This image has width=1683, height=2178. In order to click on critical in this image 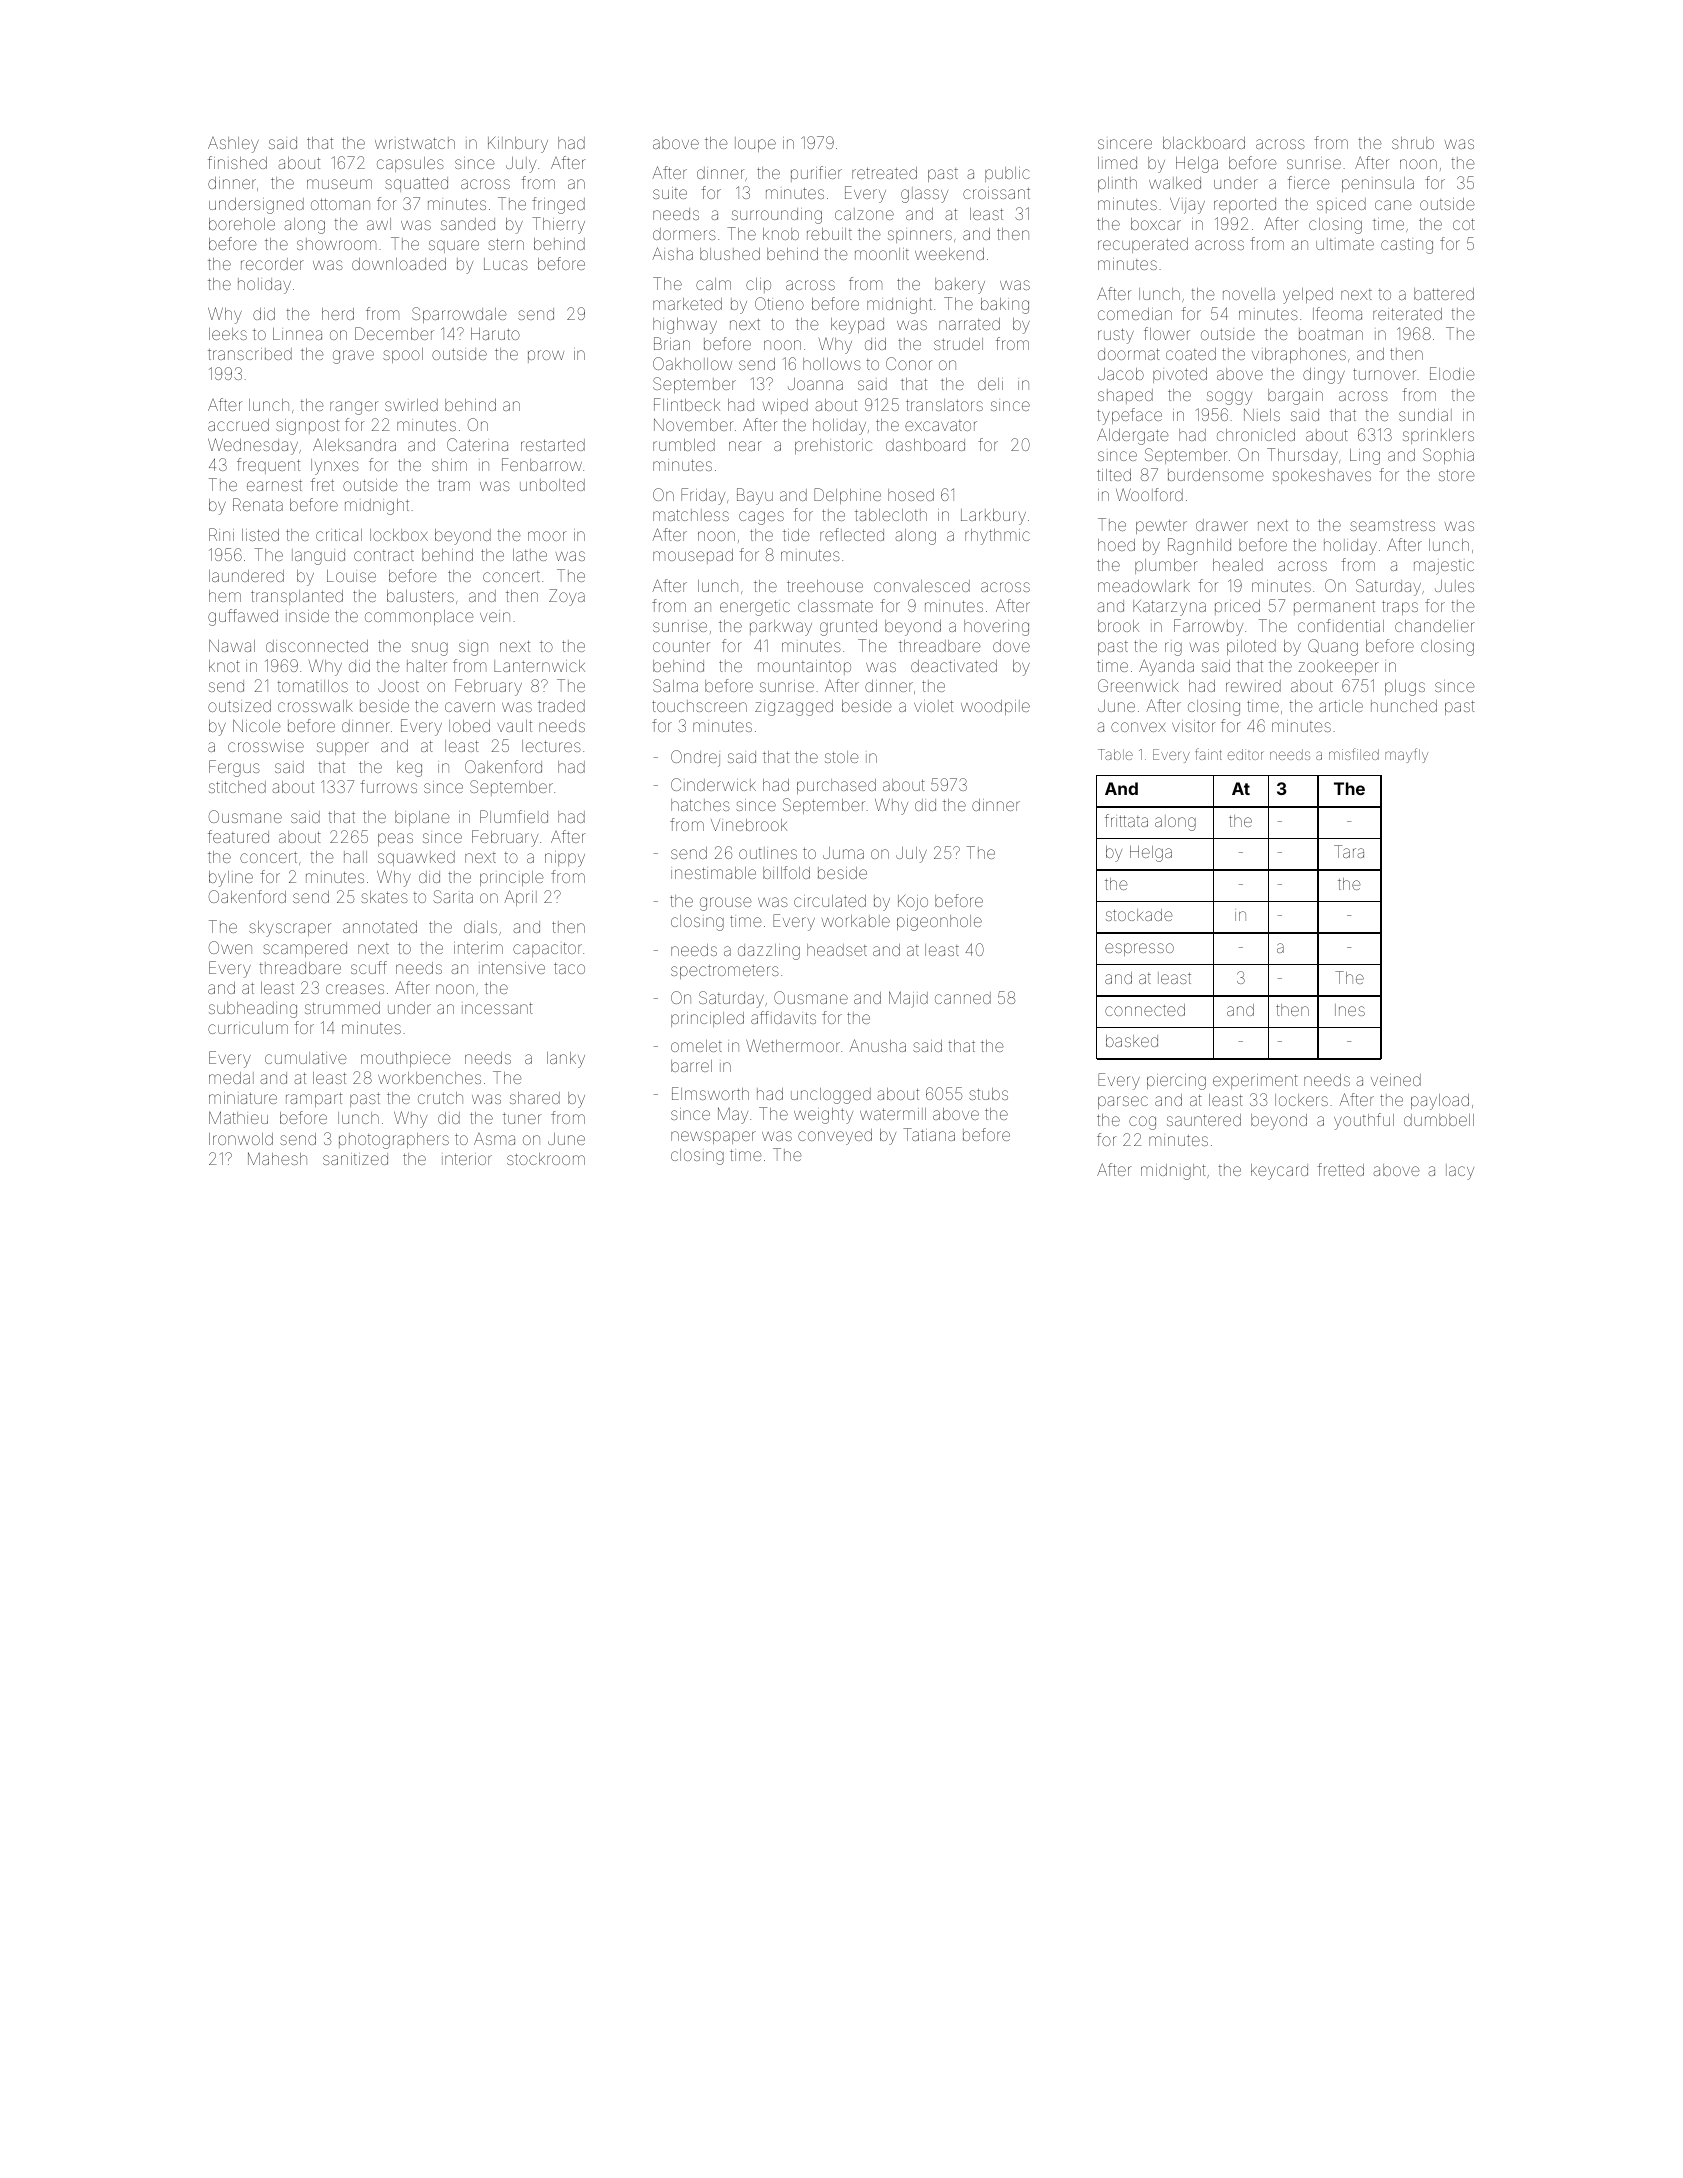, I will do `click(339, 535)`.
